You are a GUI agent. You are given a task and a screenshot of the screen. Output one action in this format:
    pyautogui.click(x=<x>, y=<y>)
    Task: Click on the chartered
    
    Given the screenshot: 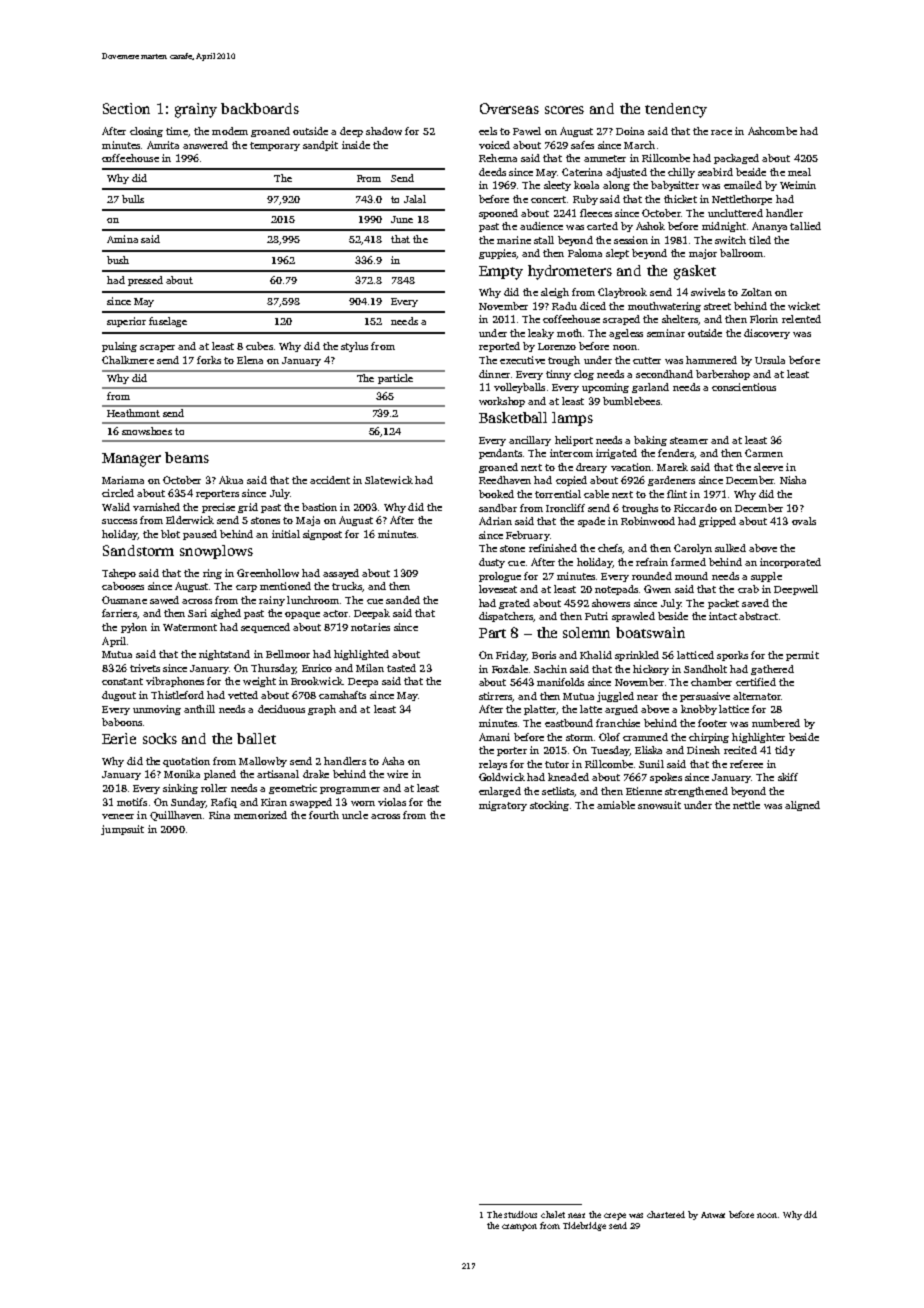 What is the action you would take?
    pyautogui.click(x=666, y=1214)
